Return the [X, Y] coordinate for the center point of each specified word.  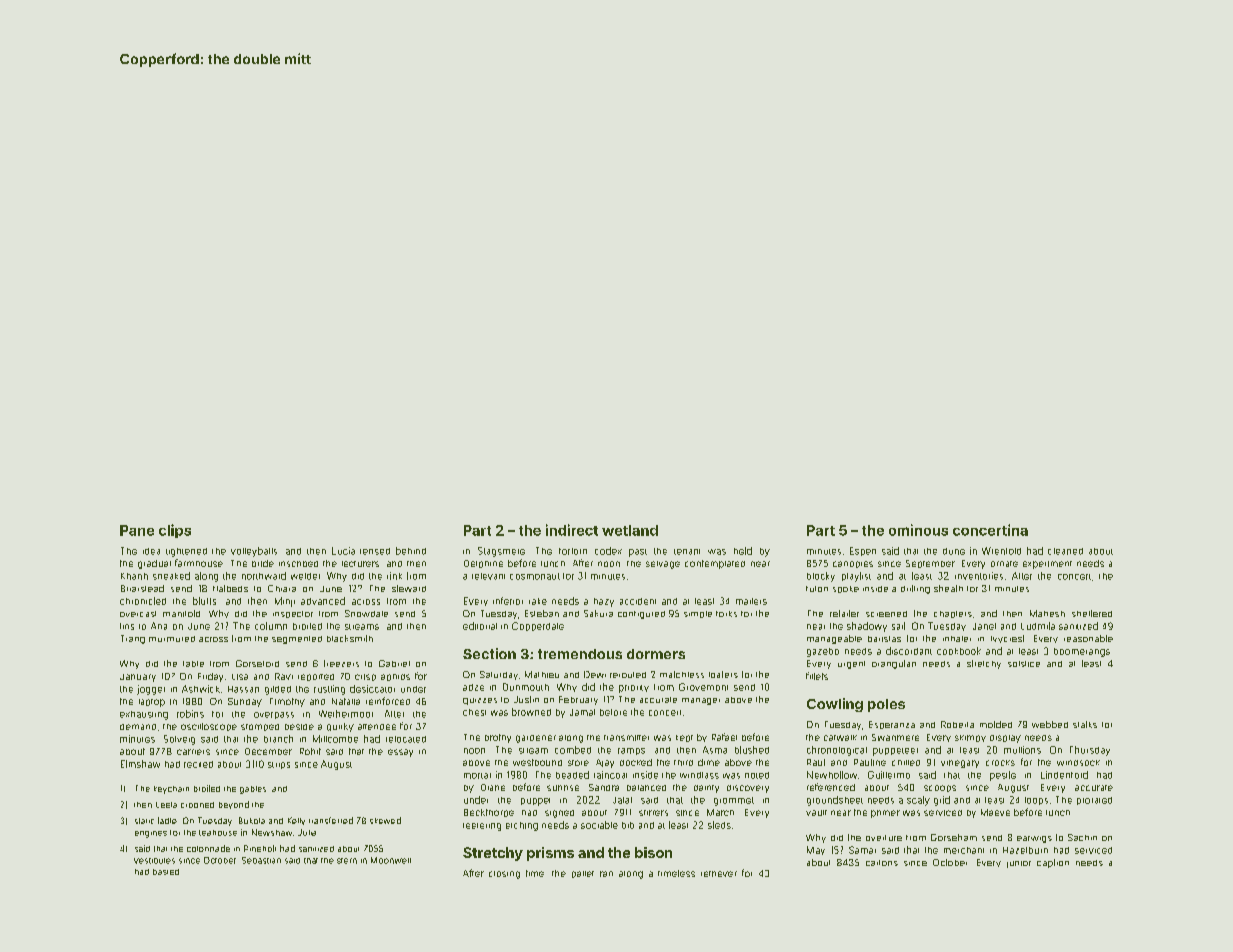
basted [166, 872]
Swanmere [895, 737]
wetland [630, 530]
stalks [1085, 724]
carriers [193, 752]
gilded [278, 690]
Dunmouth [526, 687]
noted [757, 775]
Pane [137, 530]
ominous [918, 530]
